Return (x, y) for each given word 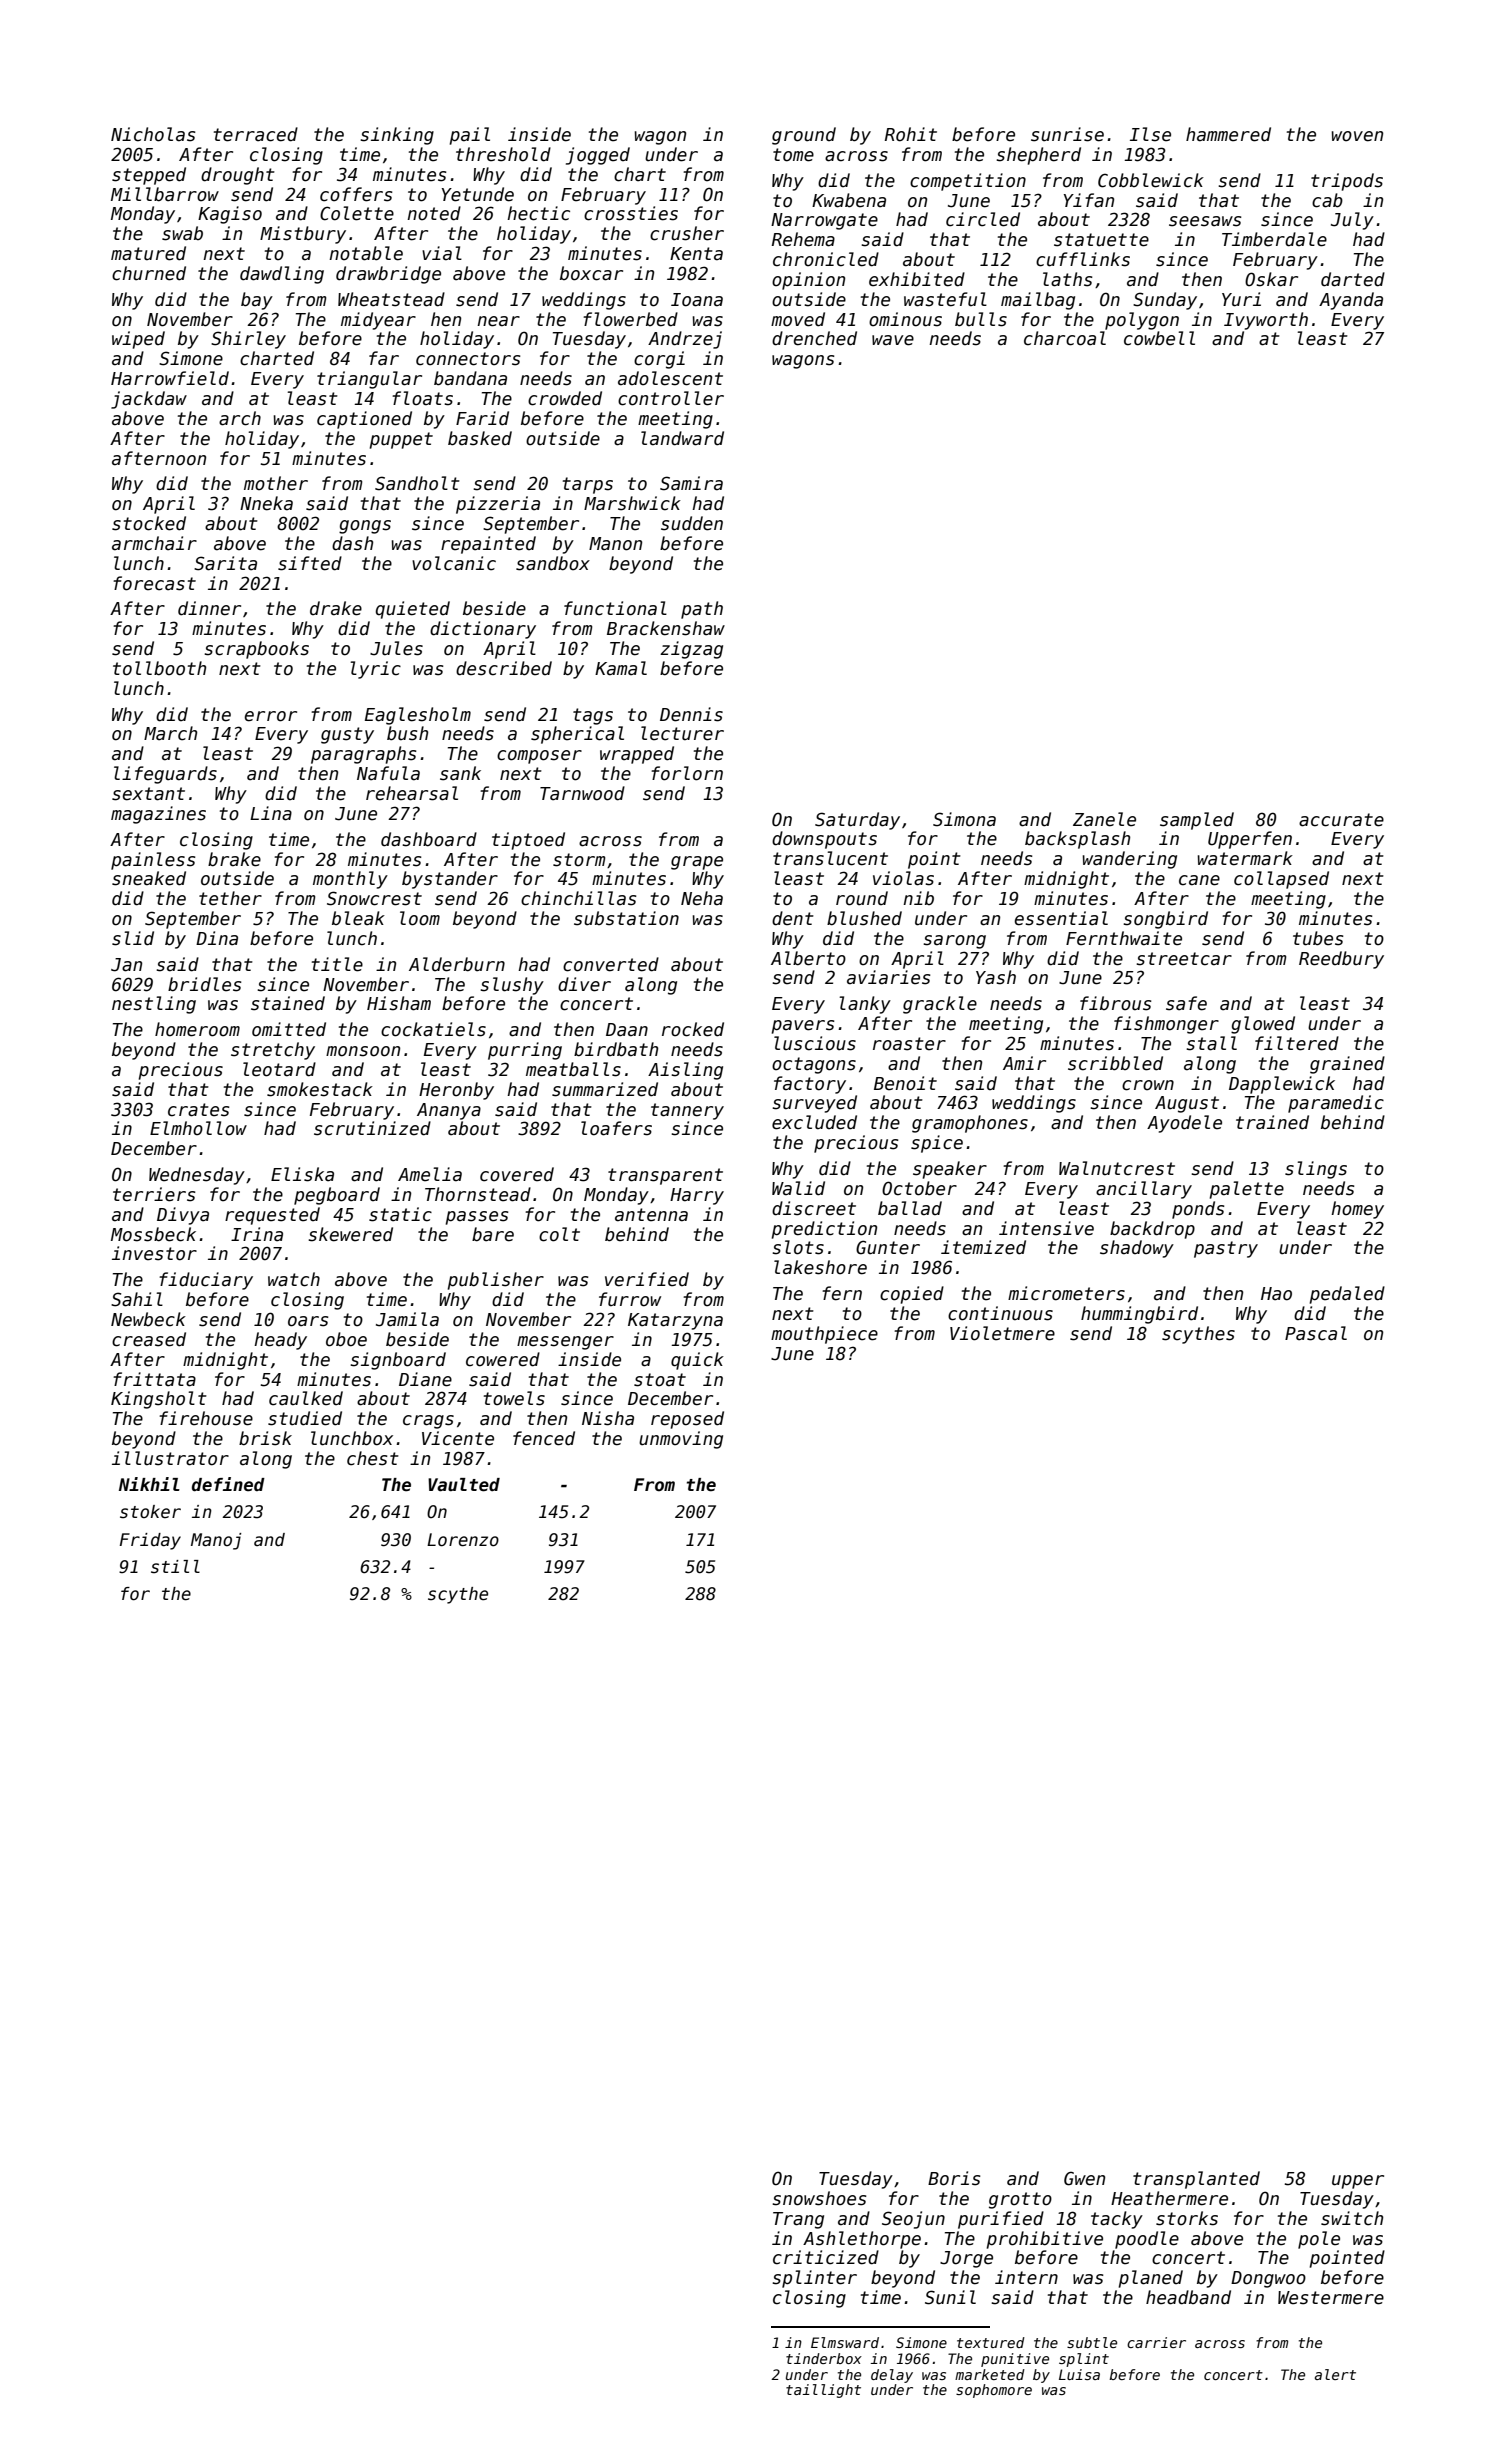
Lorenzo (463, 1540)
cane (1199, 880)
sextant (148, 794)
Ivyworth (1266, 321)
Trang (798, 2220)
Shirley (248, 340)
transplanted (1196, 2180)
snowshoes (819, 2198)
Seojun (913, 2220)
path (702, 610)
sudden (692, 523)
